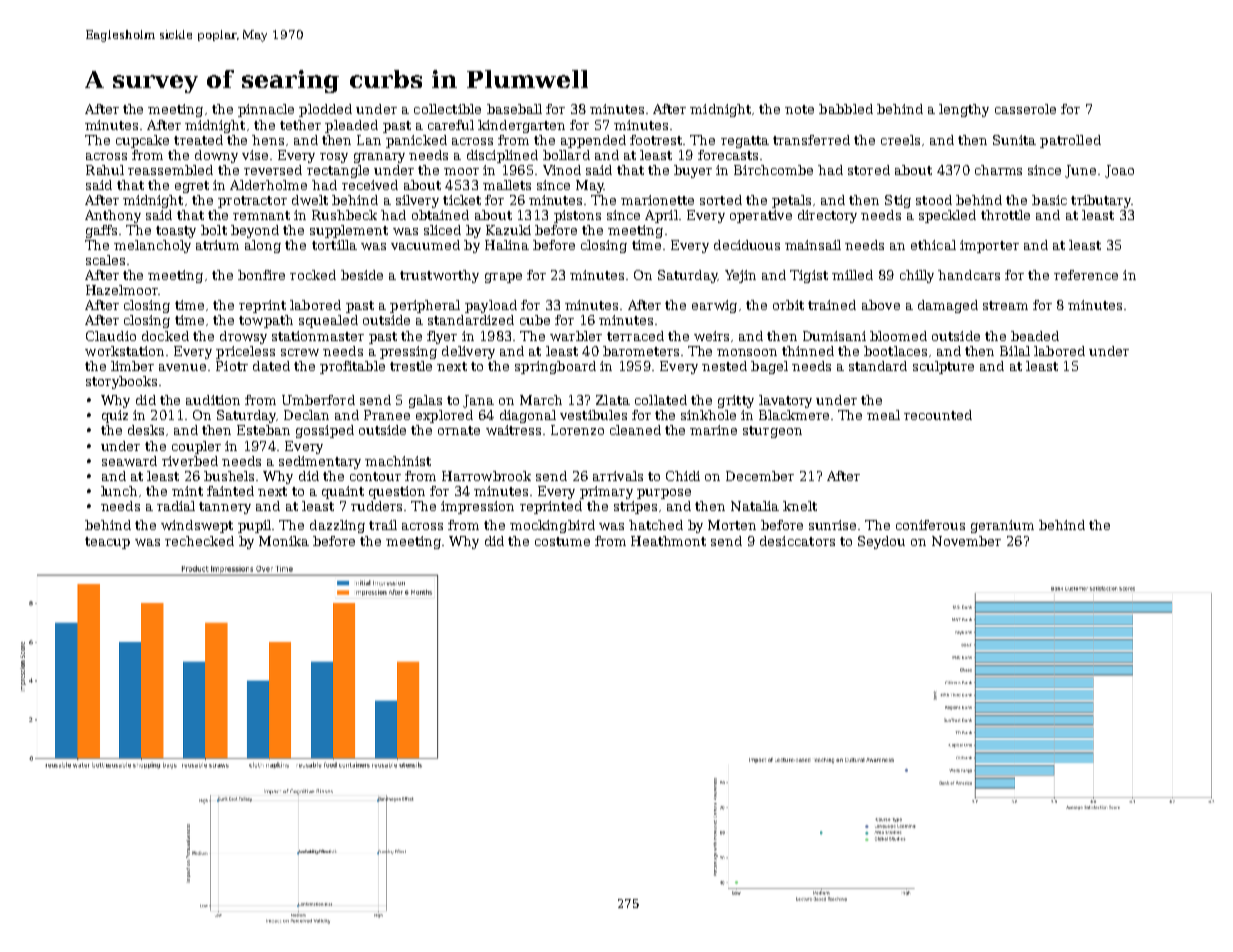 This image has height=952, width=1233. What do you see at coordinates (344, 215) in the image?
I see `Rushbeck` at bounding box center [344, 215].
